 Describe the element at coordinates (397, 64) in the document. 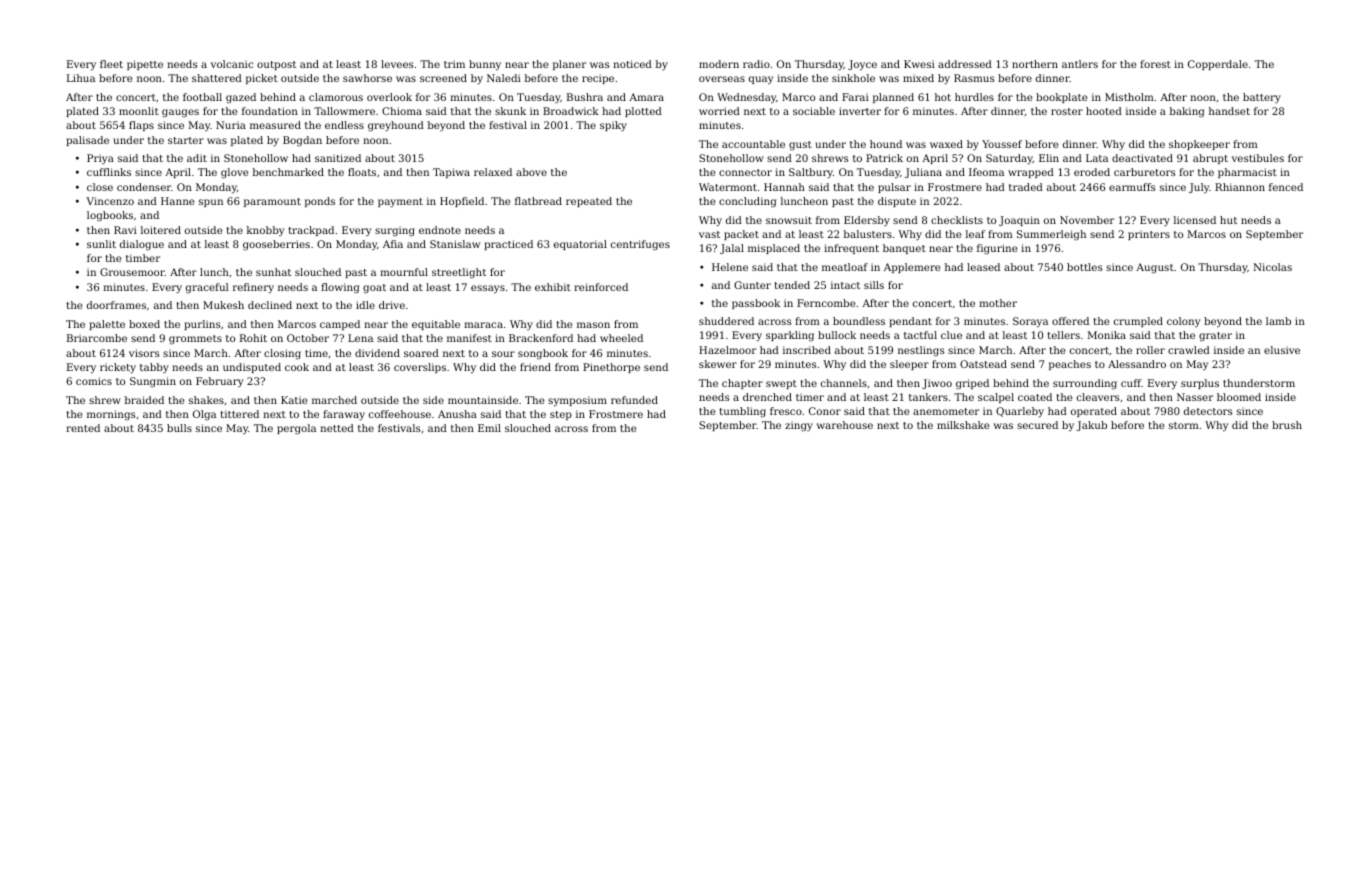

I see `levees` at that location.
